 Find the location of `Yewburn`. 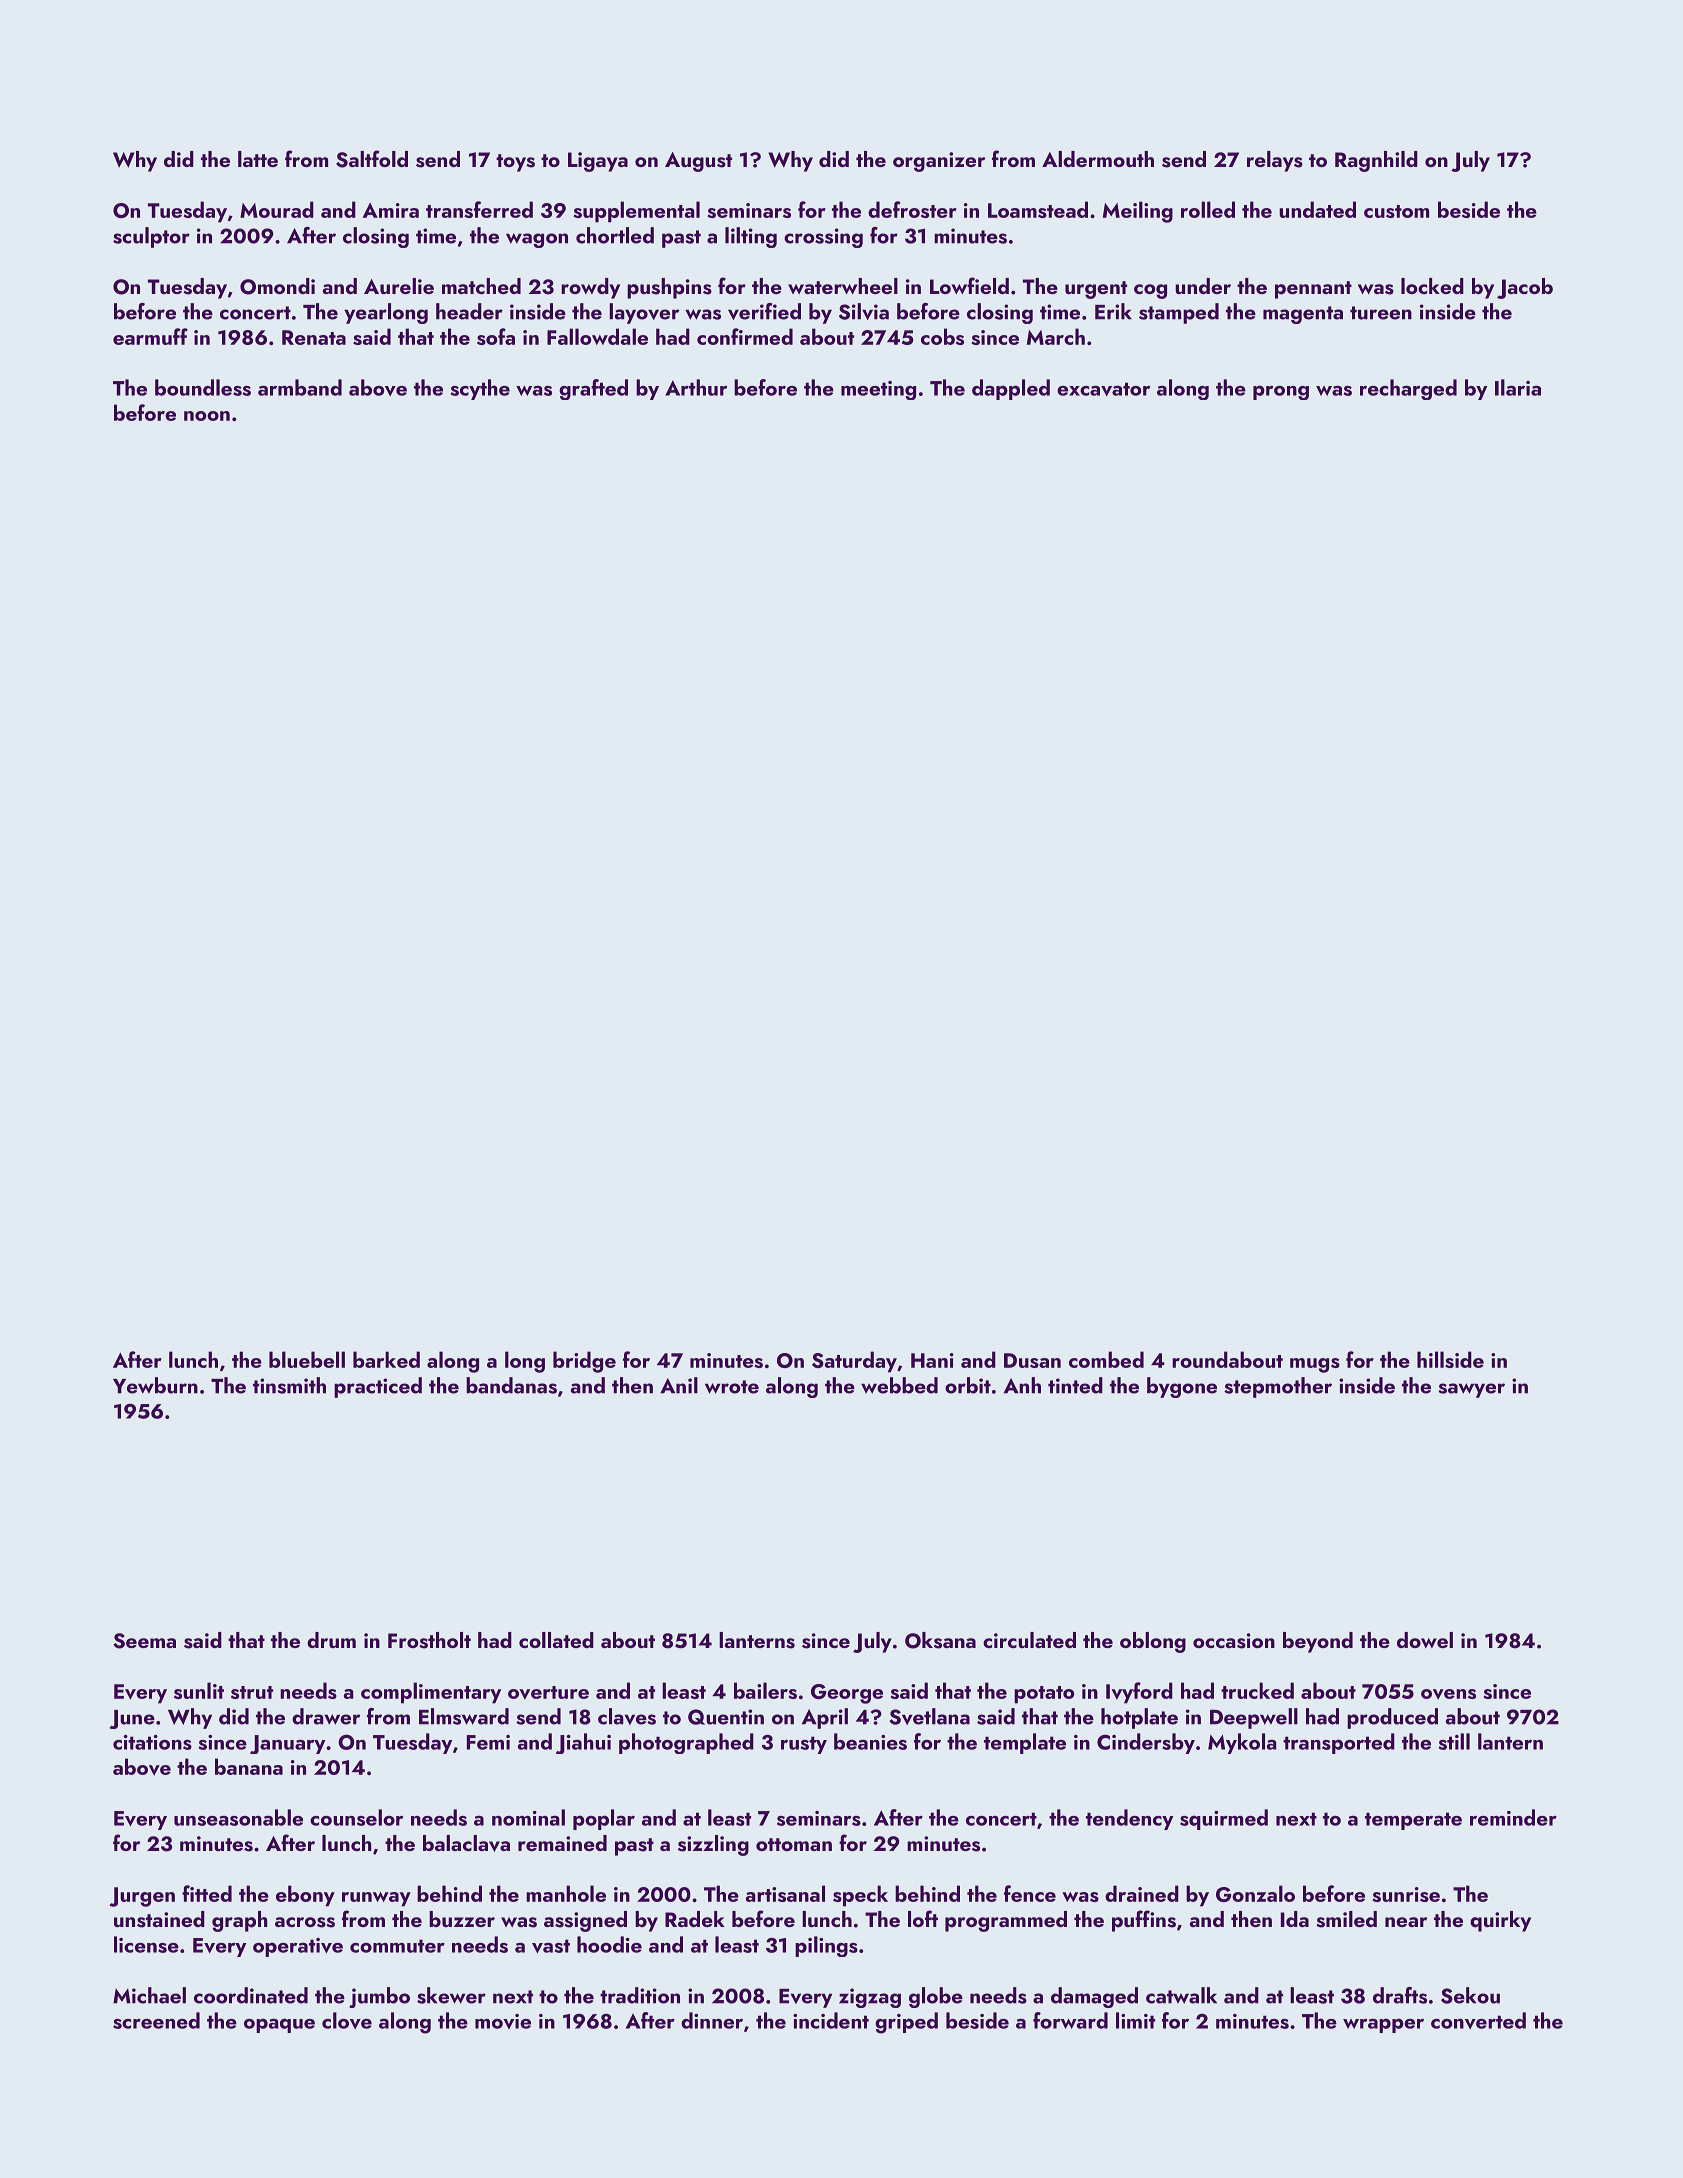

Yewburn is located at coordinates (155, 1385).
